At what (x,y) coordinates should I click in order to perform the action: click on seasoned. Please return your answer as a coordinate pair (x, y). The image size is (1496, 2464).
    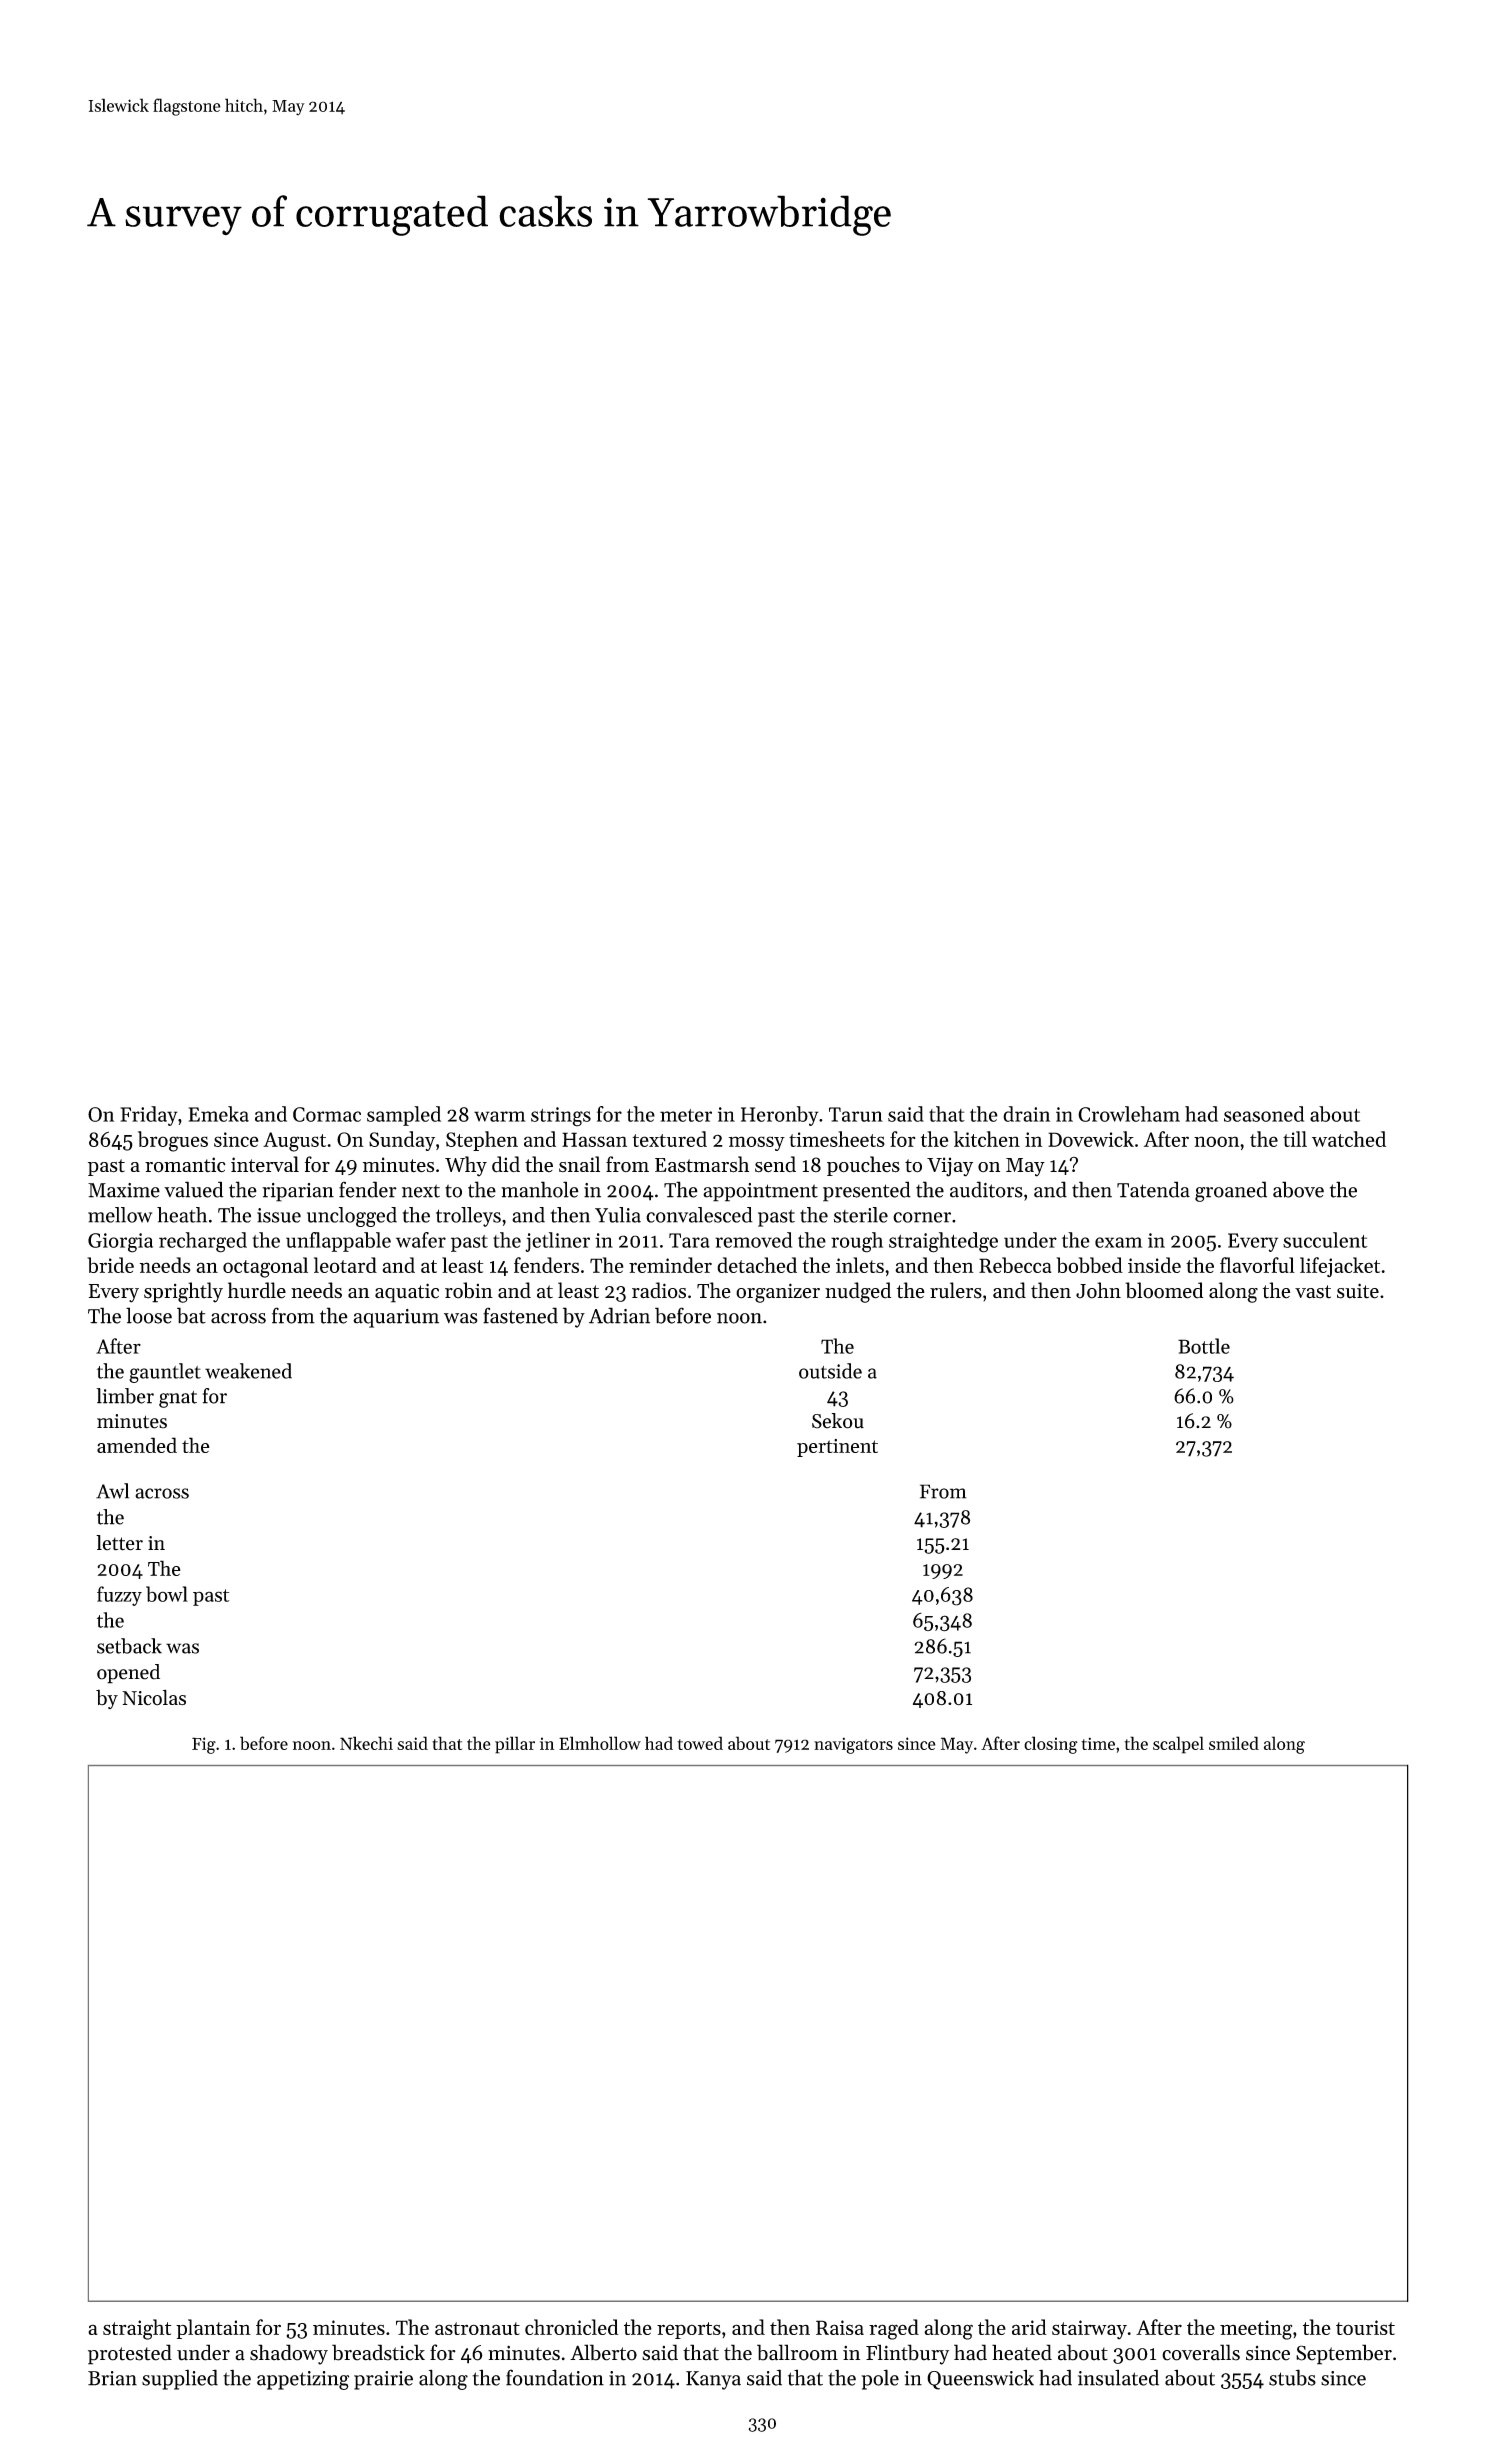
    Looking at the image, I should click on (1264, 1114).
